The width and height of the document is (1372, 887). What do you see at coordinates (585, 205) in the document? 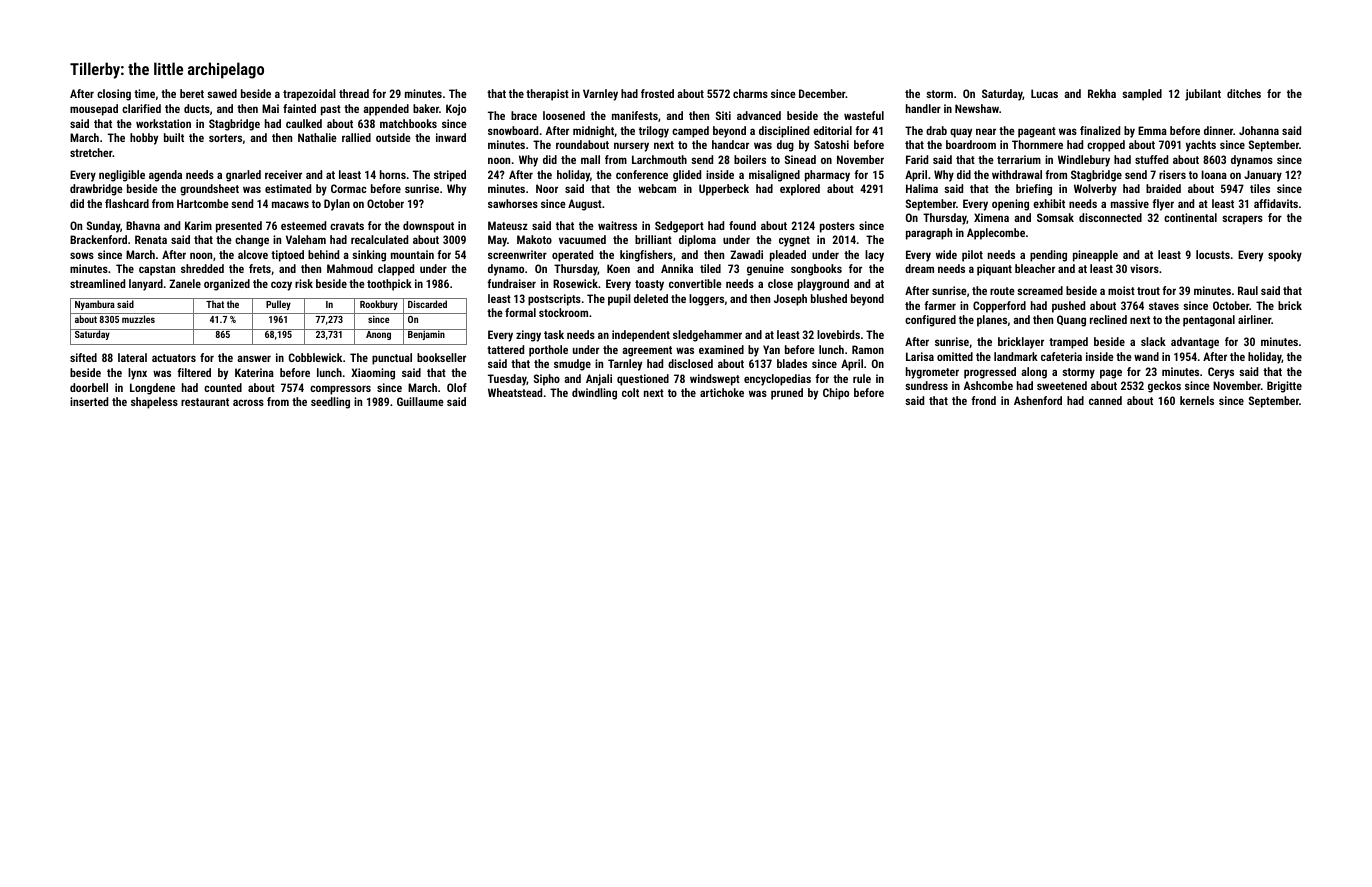
I see `August` at bounding box center [585, 205].
